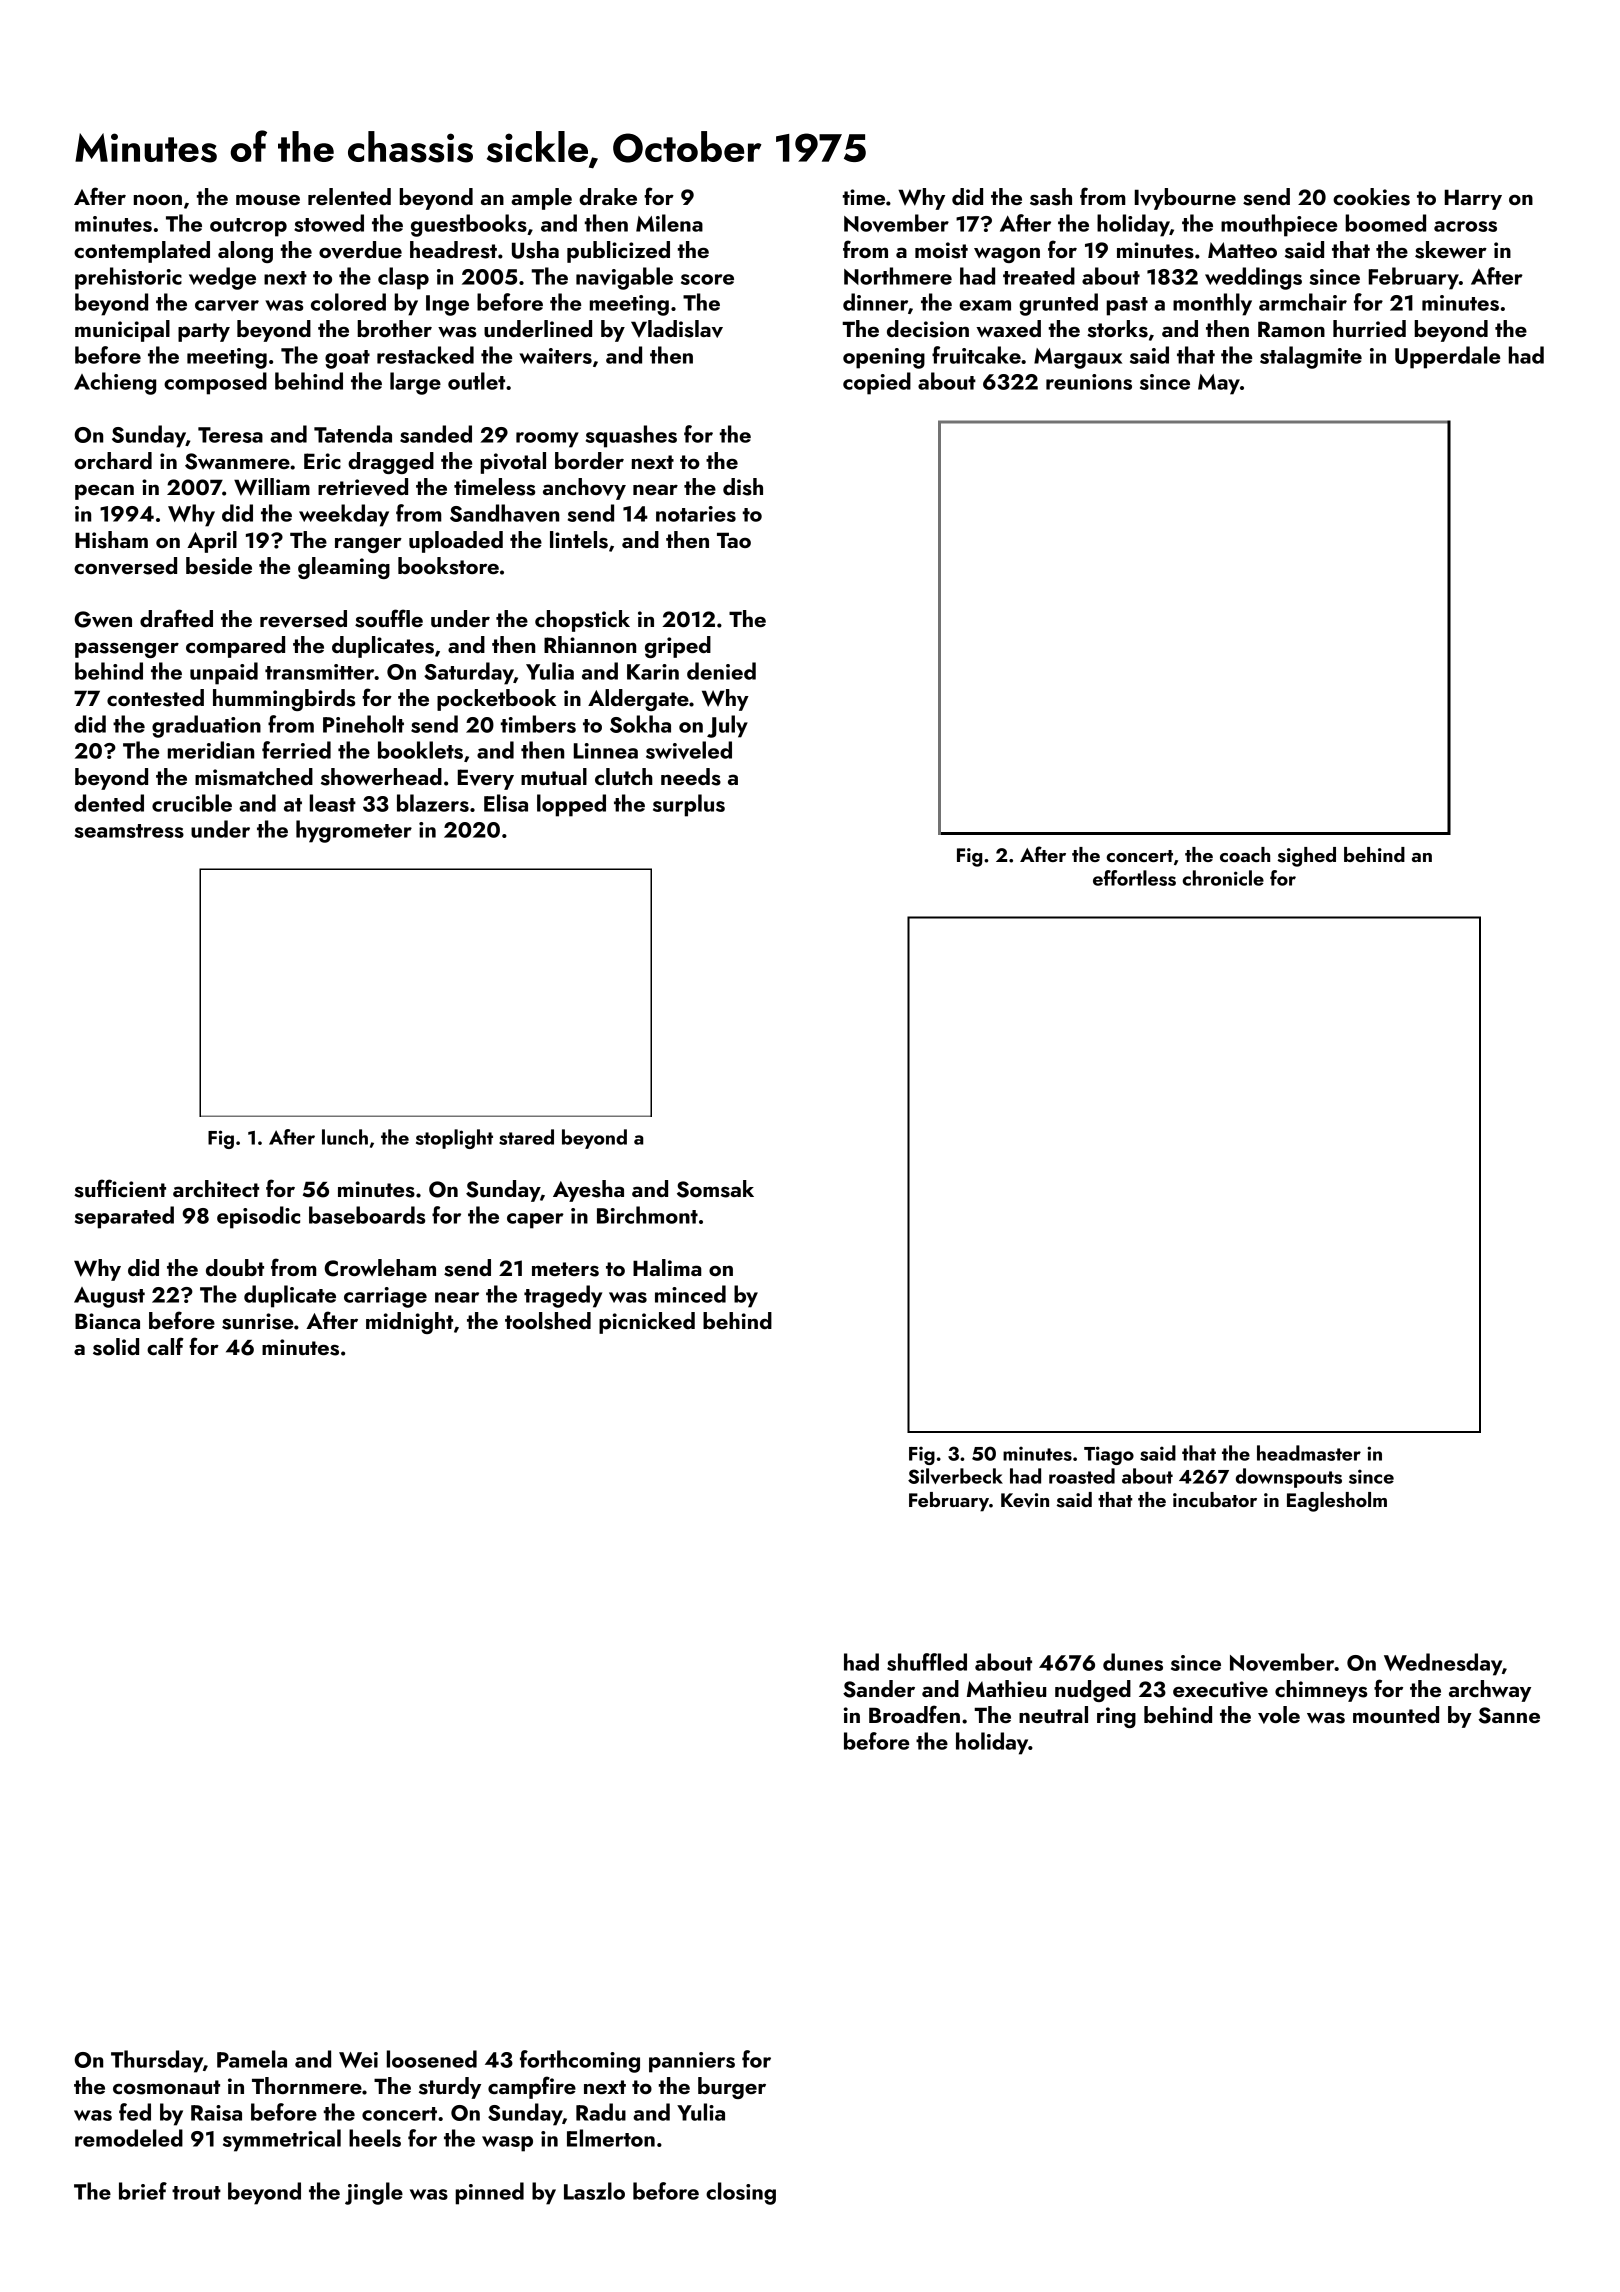  What do you see at coordinates (631, 436) in the image?
I see `squashes` at bounding box center [631, 436].
